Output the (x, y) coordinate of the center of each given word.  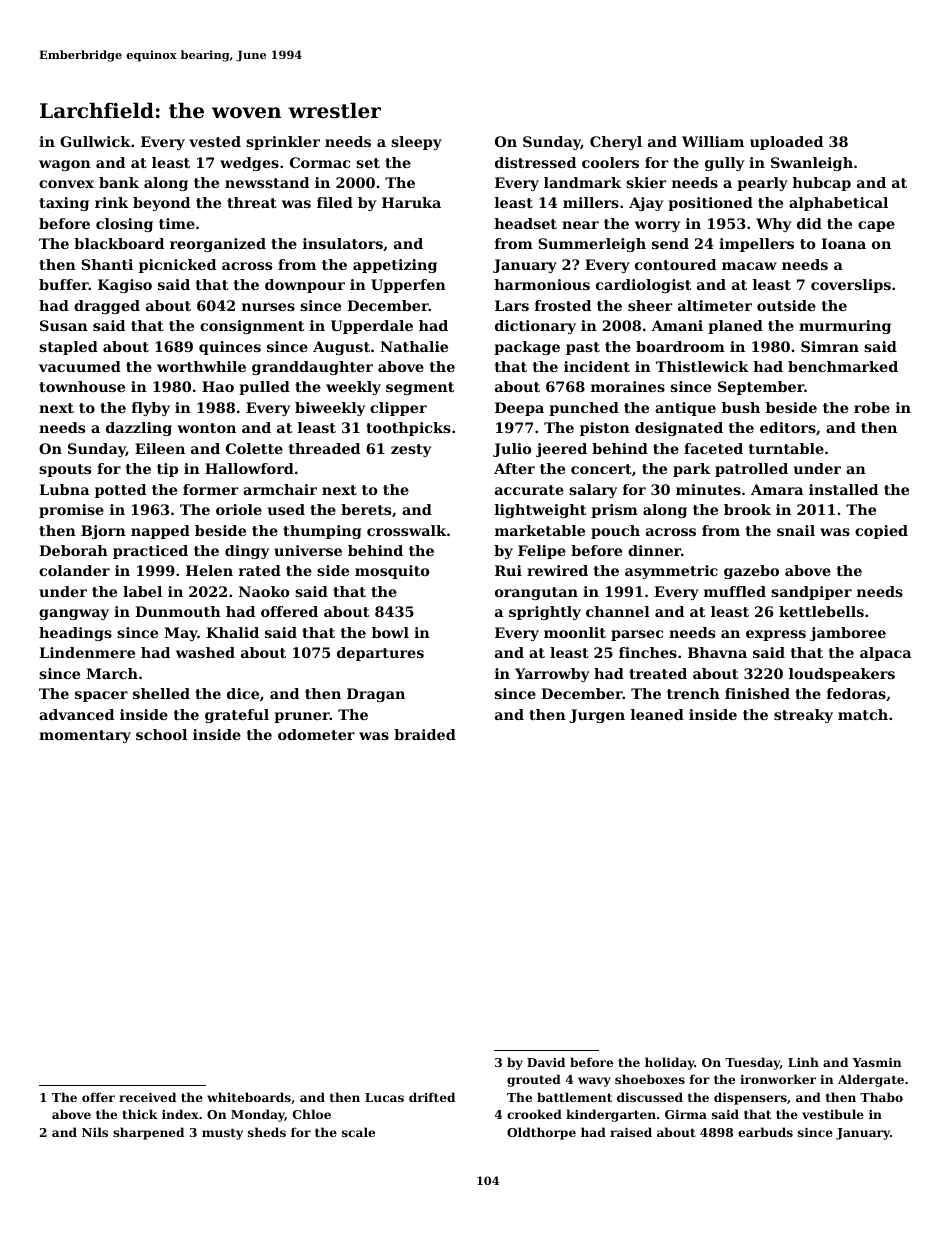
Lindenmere (87, 652)
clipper (398, 409)
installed (843, 489)
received (147, 1097)
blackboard (119, 243)
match (863, 714)
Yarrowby (552, 675)
